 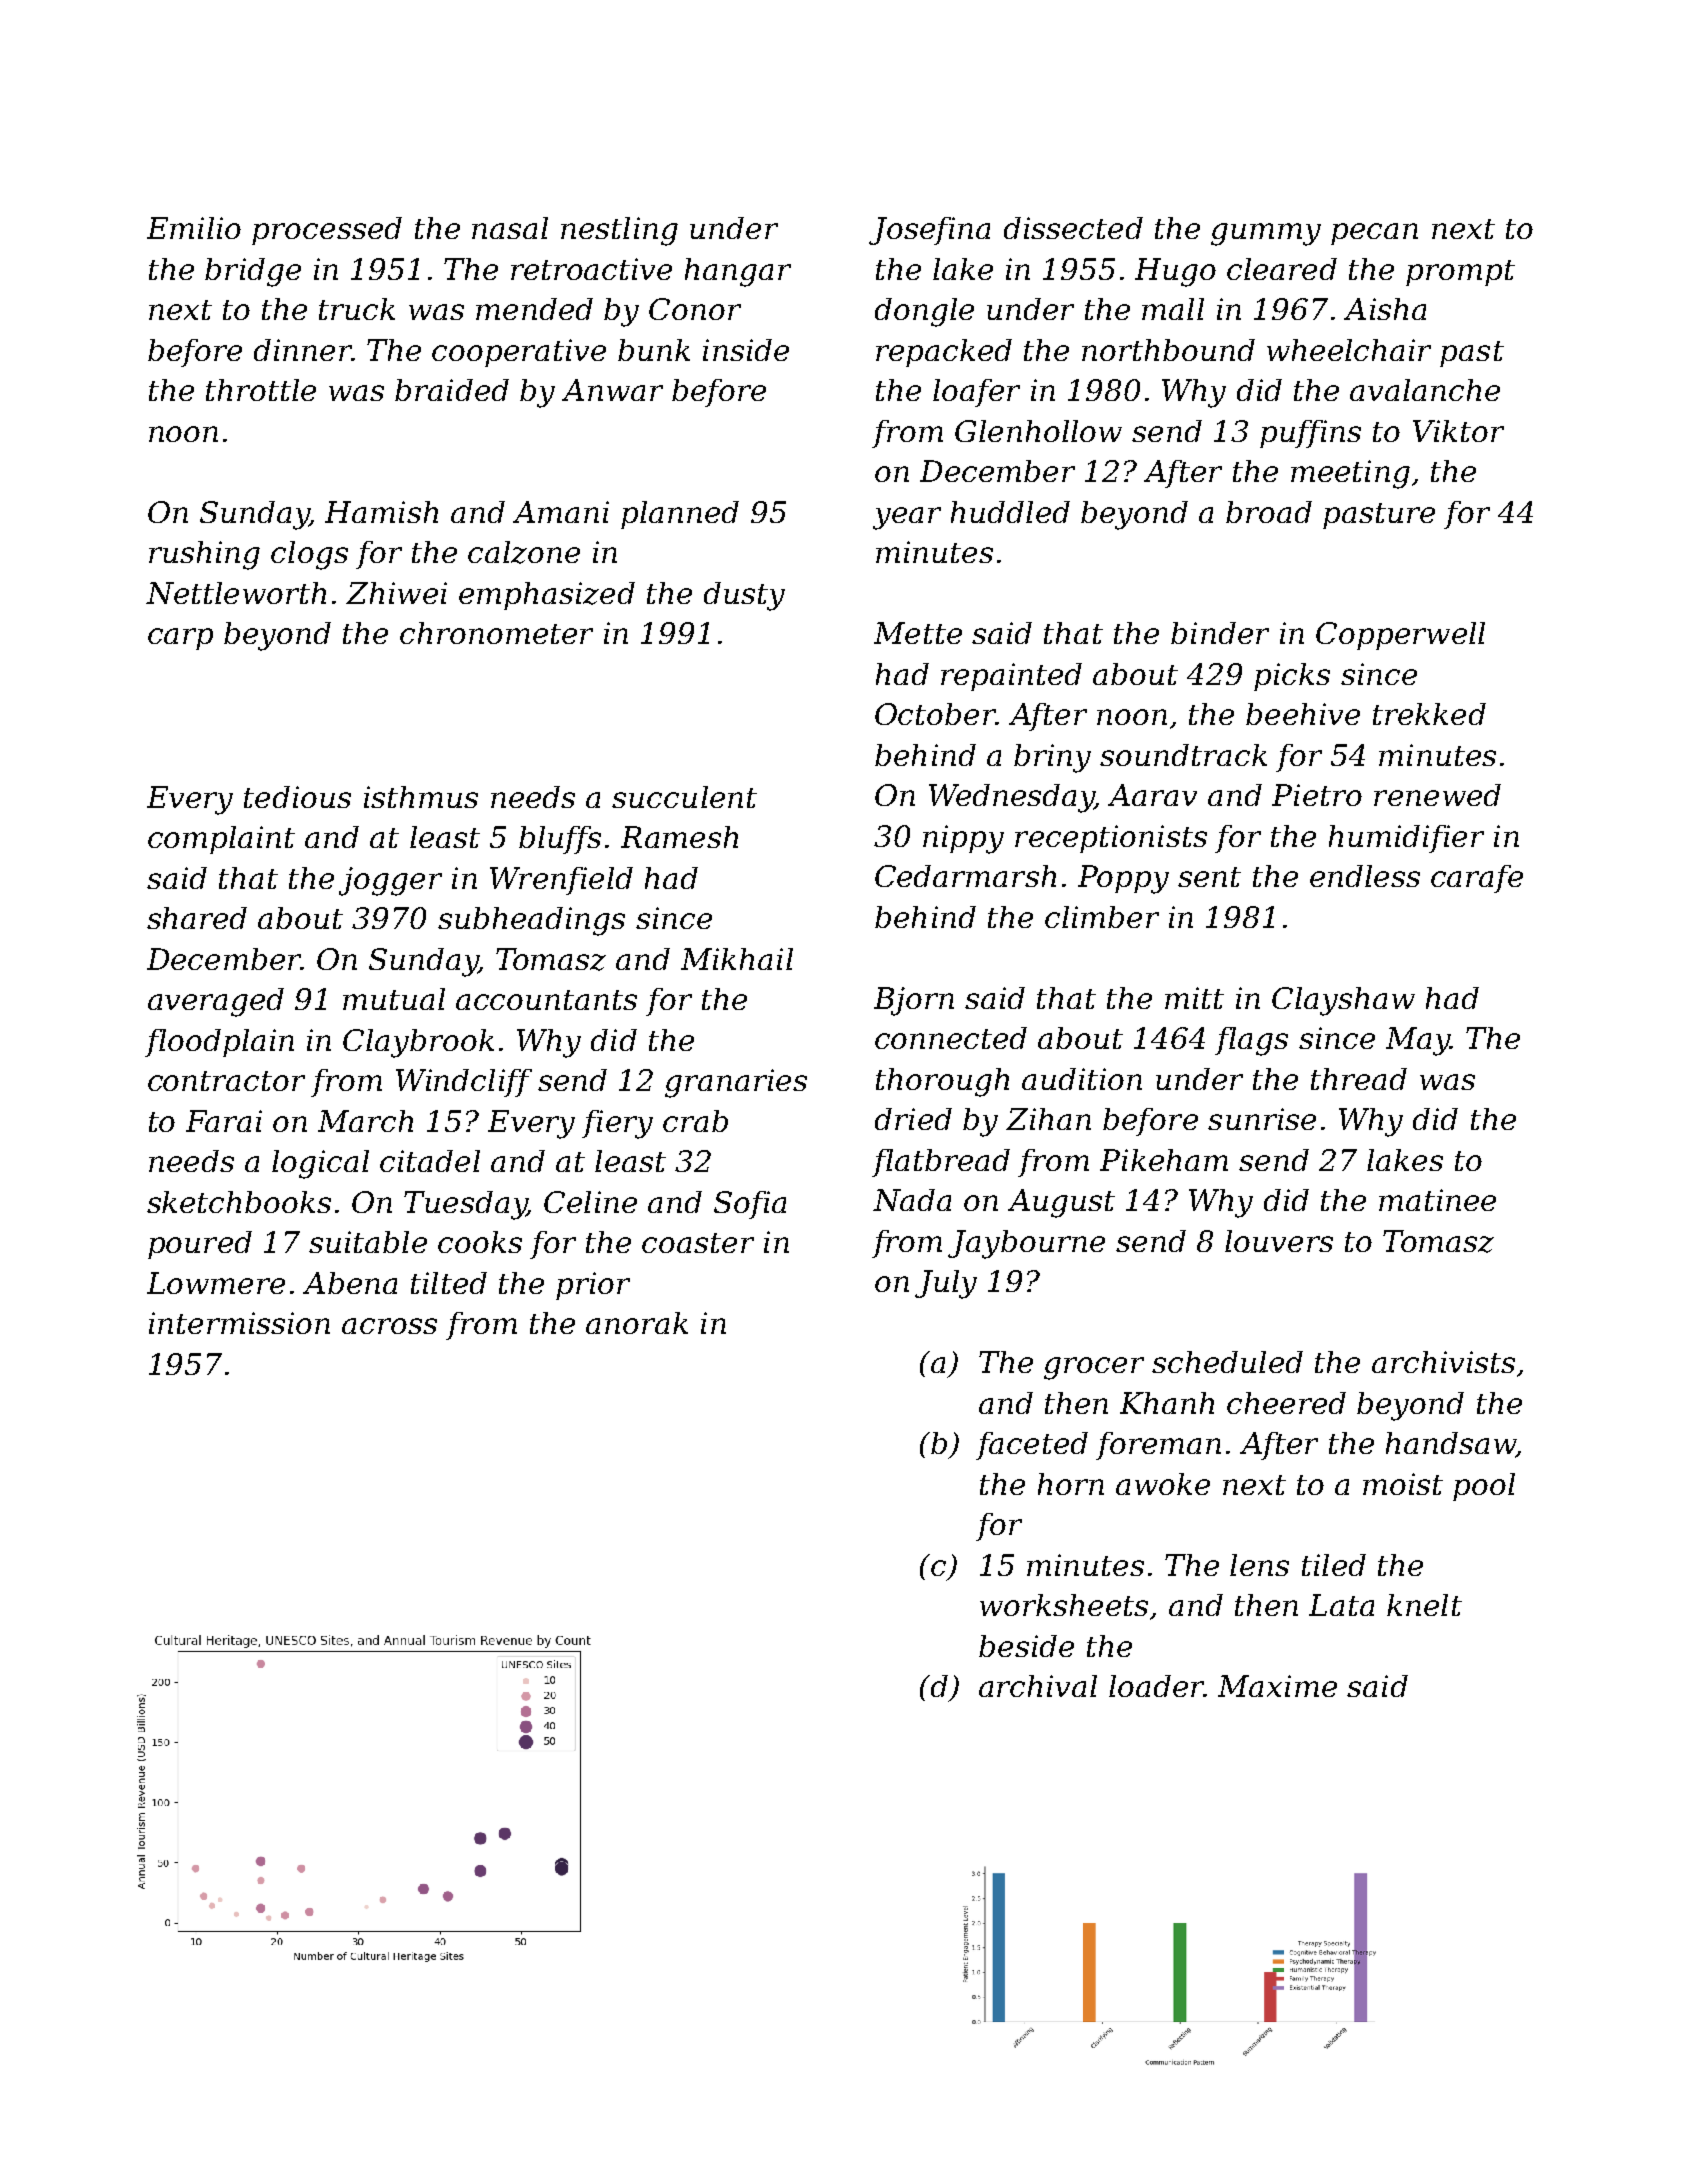 I want to click on Mette, so click(x=918, y=633).
